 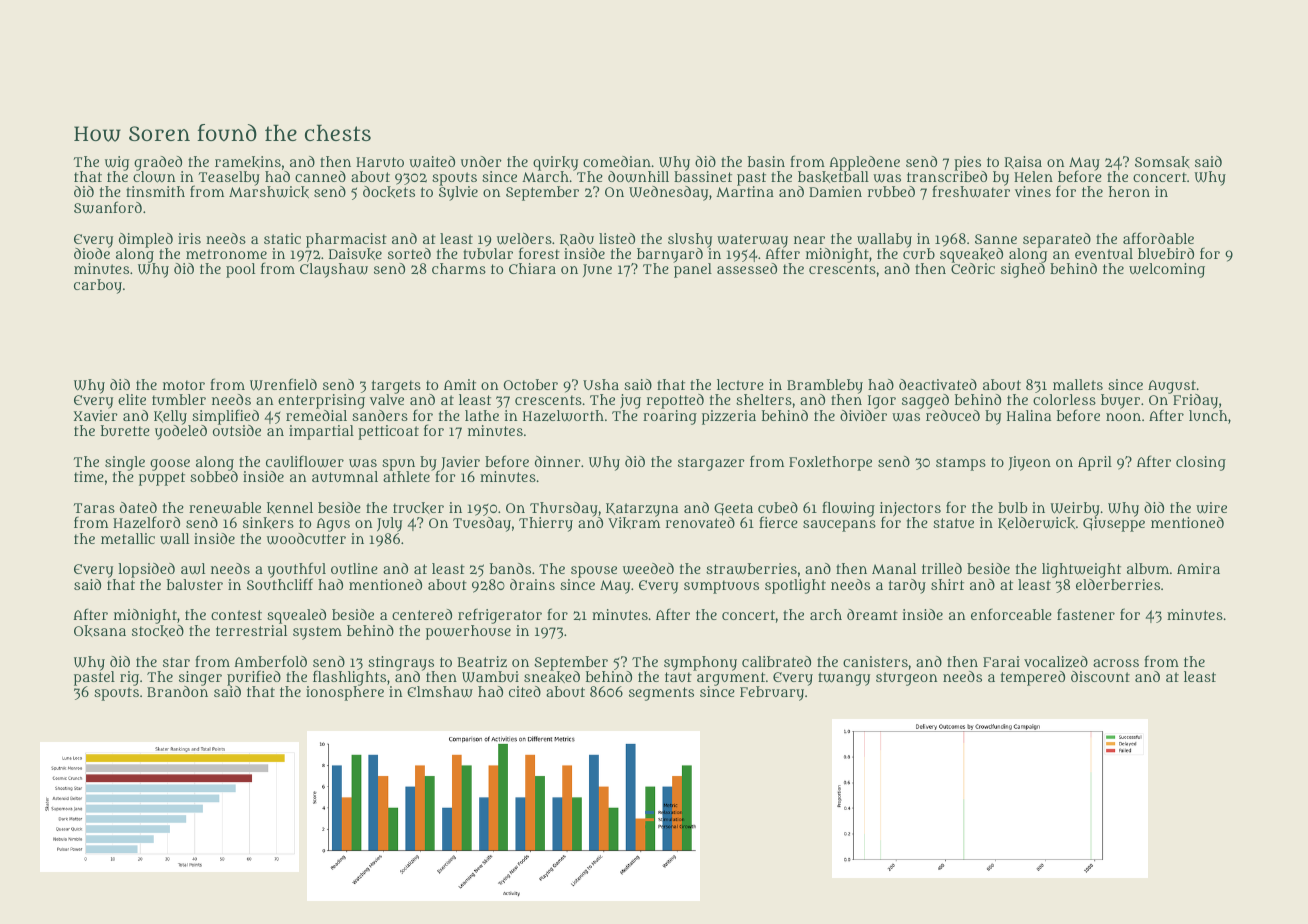 What do you see at coordinates (558, 461) in the screenshot?
I see `dinner` at bounding box center [558, 461].
